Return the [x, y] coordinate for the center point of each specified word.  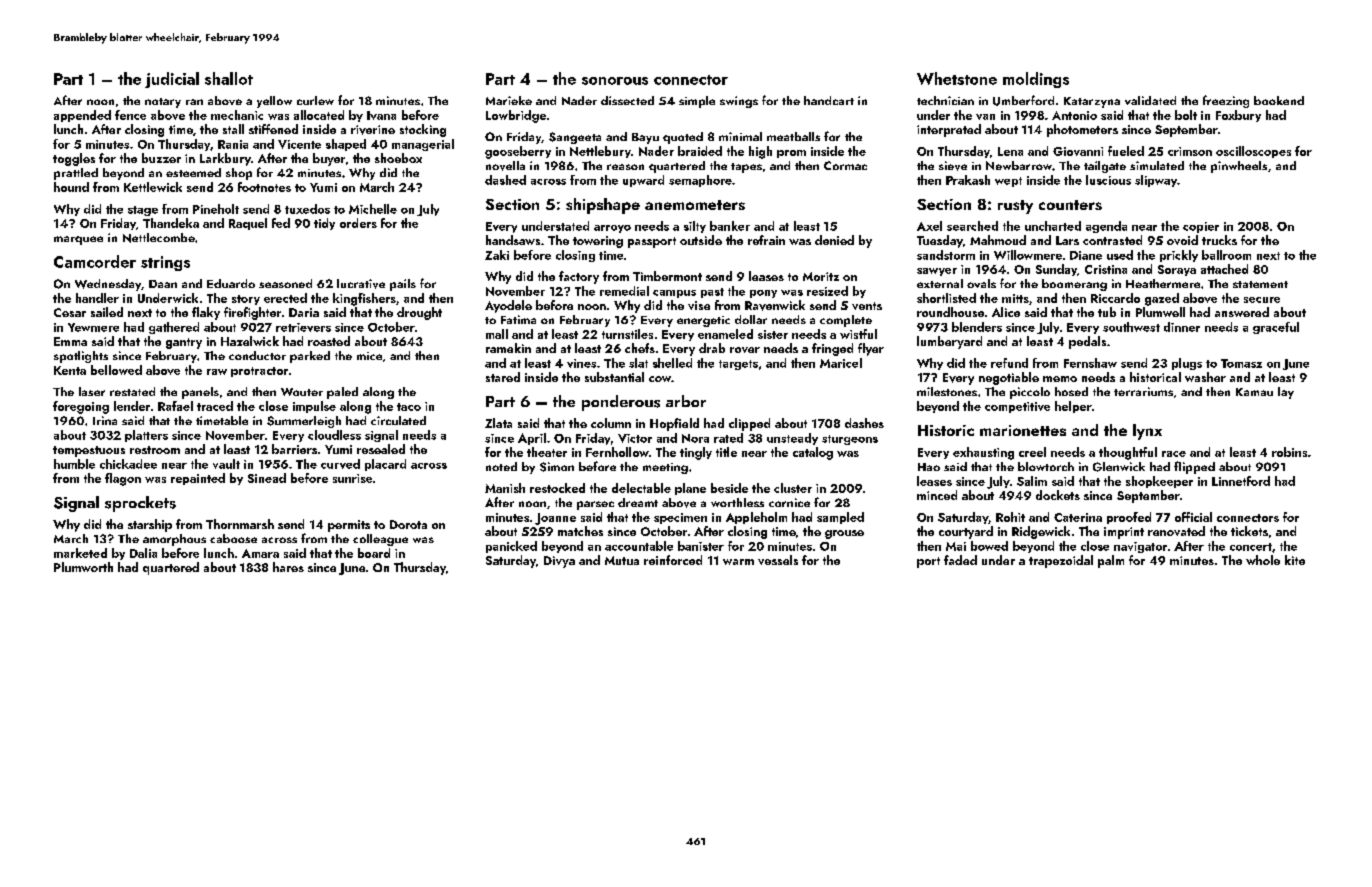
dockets [1058, 495]
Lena [1010, 151]
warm [738, 562]
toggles [74, 159]
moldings [1036, 80]
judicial [172, 80]
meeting [665, 468]
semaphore [700, 181]
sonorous [615, 81]
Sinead [267, 478]
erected [285, 298]
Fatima [518, 319]
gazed [1162, 299]
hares [288, 567]
